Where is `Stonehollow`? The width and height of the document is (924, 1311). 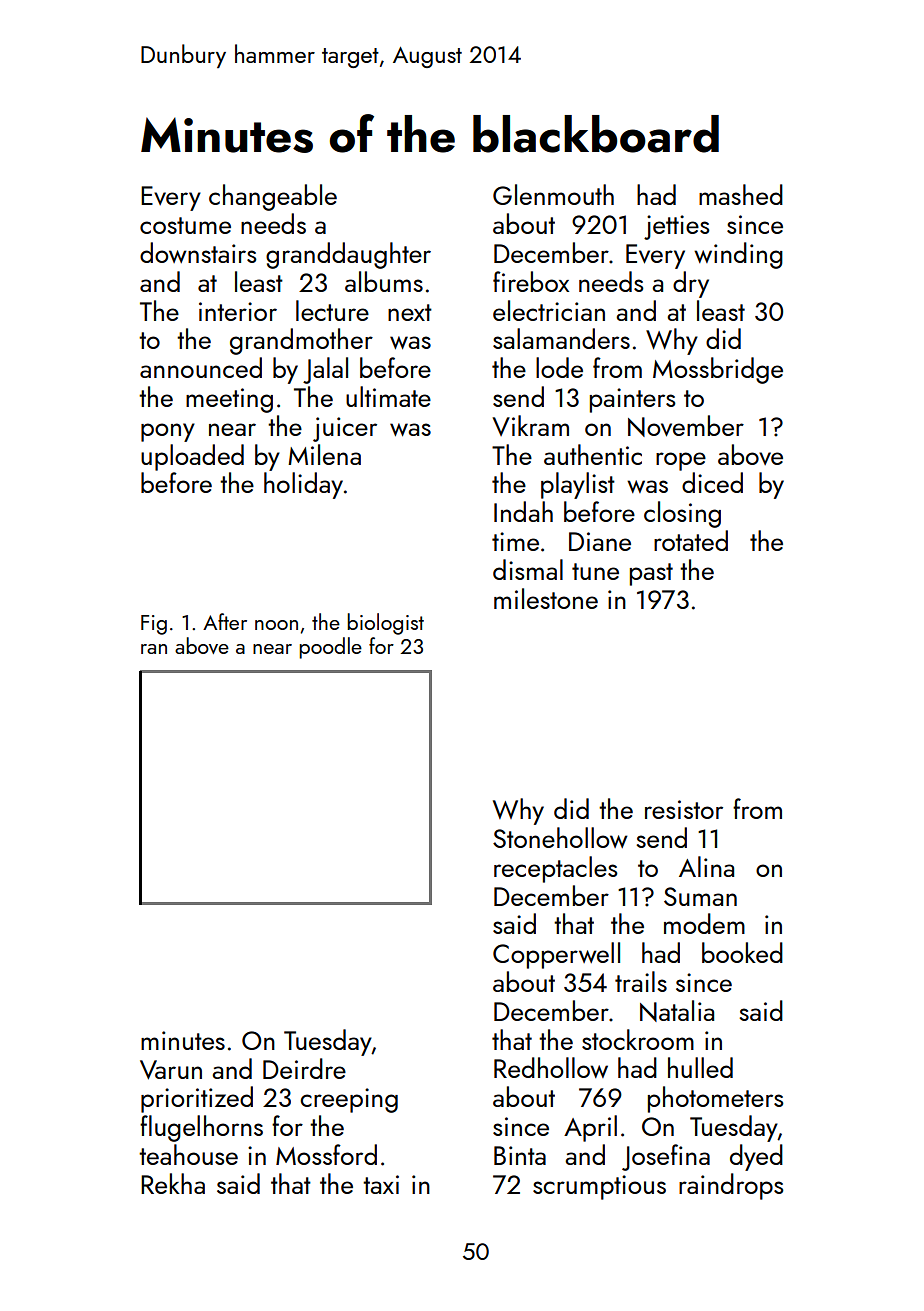 Stonehollow is located at coordinates (560, 837).
